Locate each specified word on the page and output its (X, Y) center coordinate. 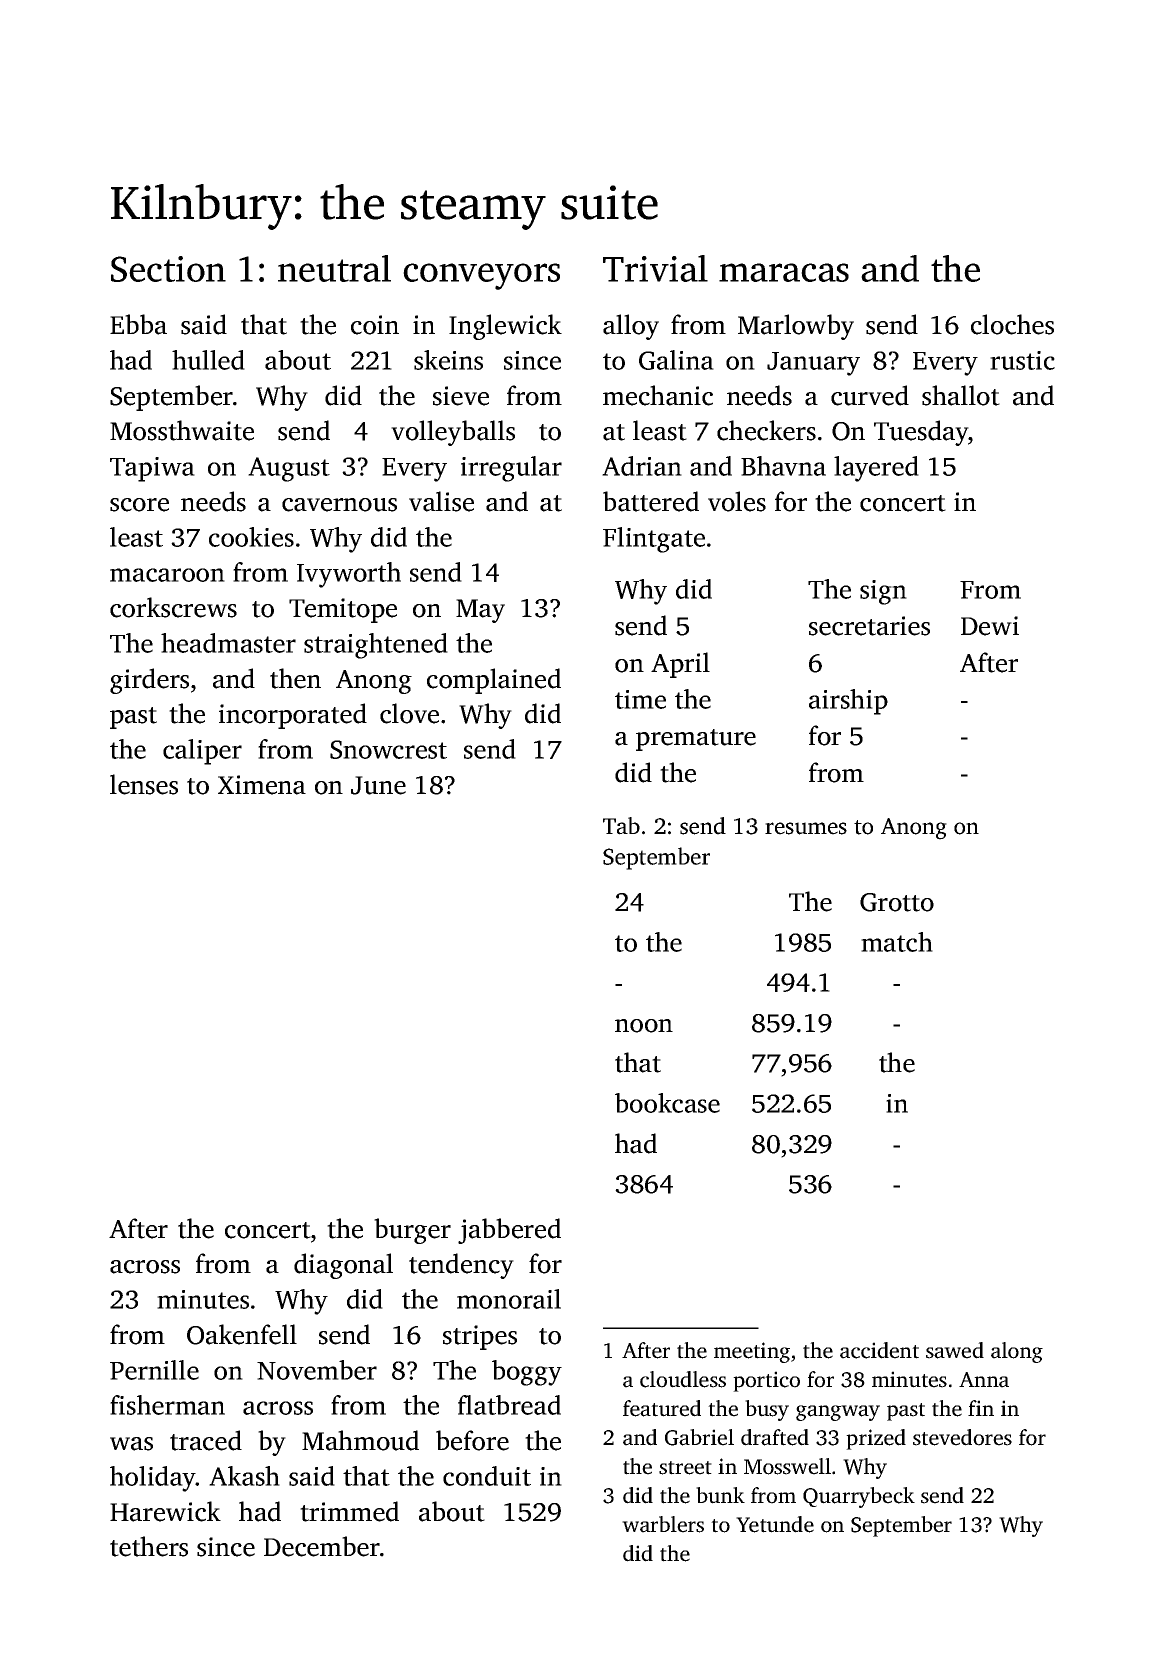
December (322, 1546)
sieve (461, 396)
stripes (480, 1337)
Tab (621, 826)
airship (848, 702)
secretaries (869, 626)
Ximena (262, 785)
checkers (766, 430)
